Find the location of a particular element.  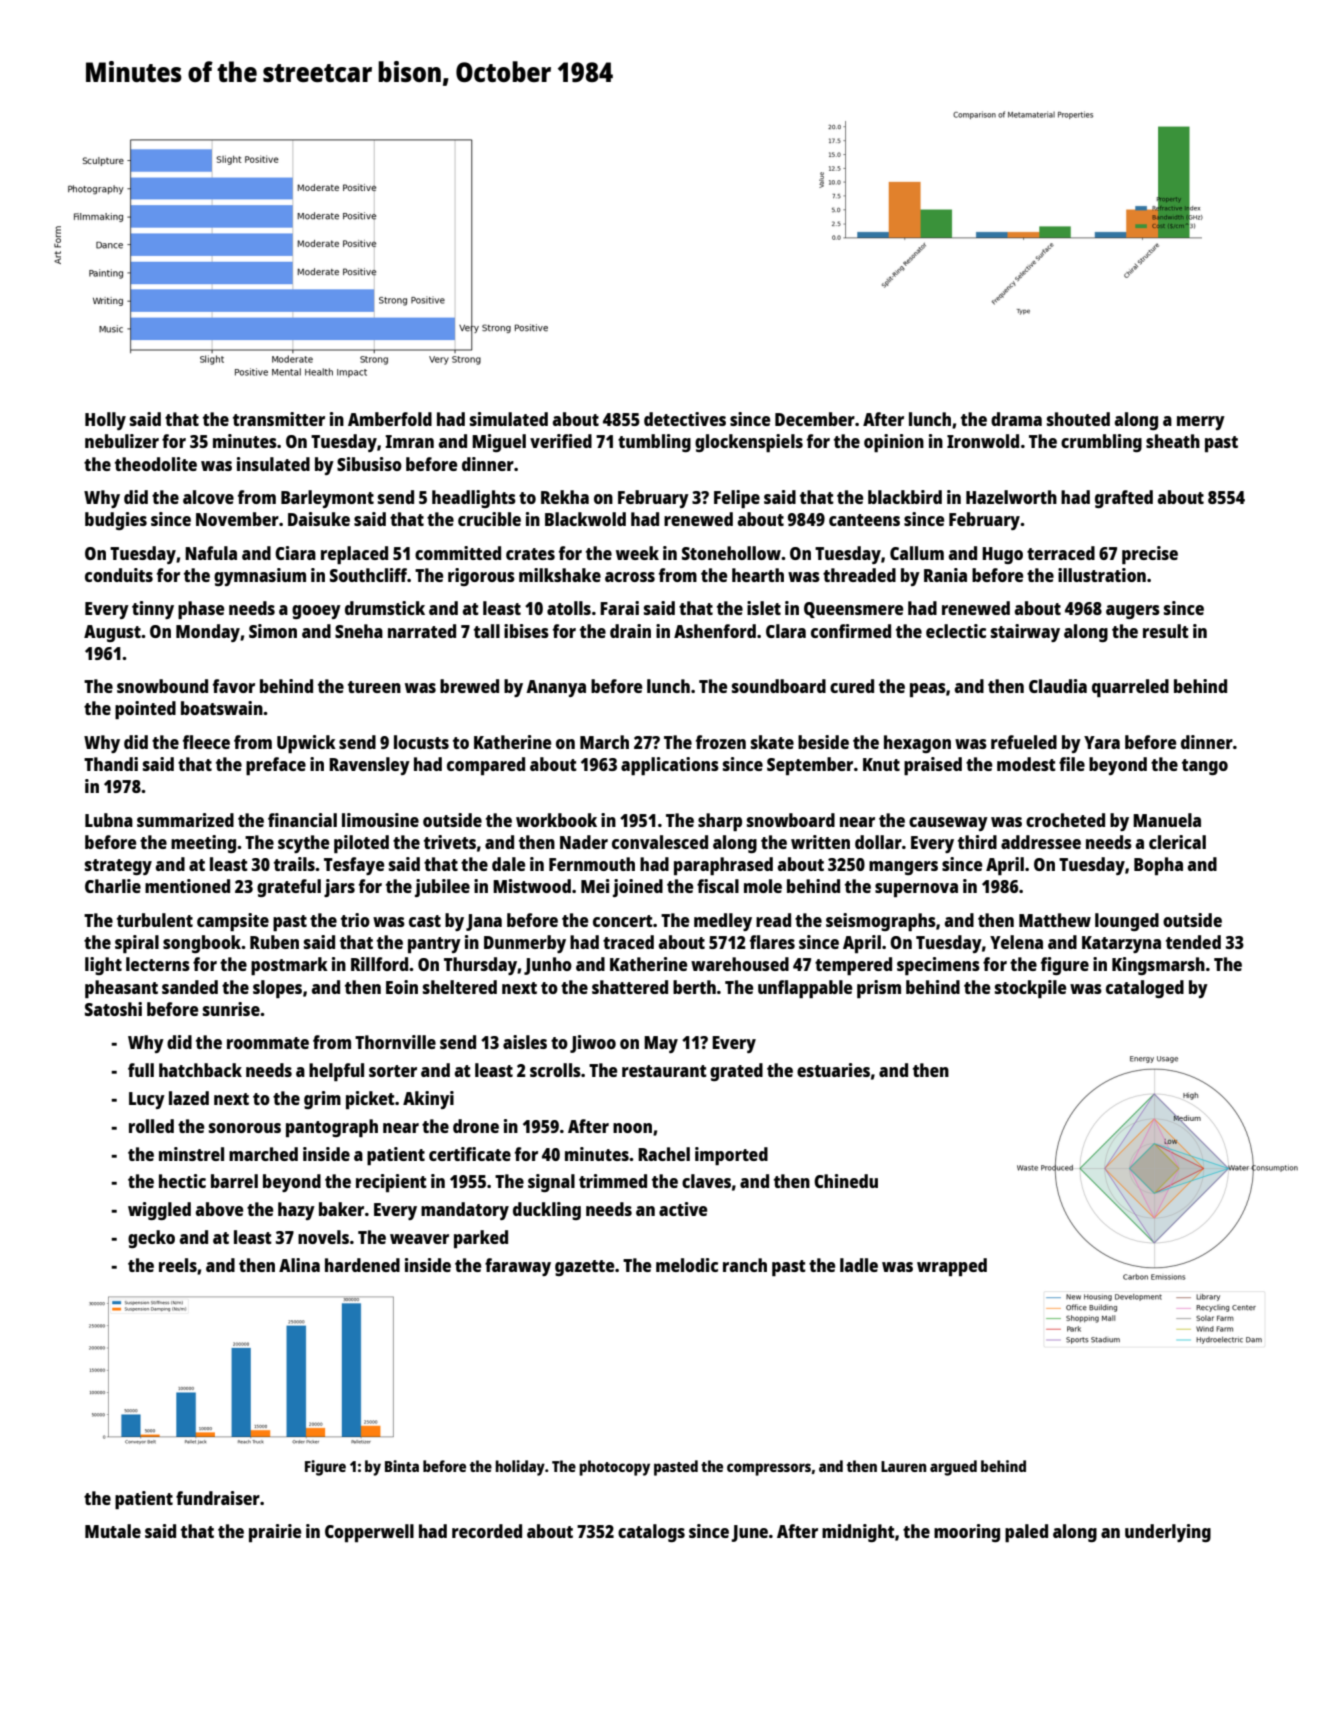

favor is located at coordinates (234, 686).
